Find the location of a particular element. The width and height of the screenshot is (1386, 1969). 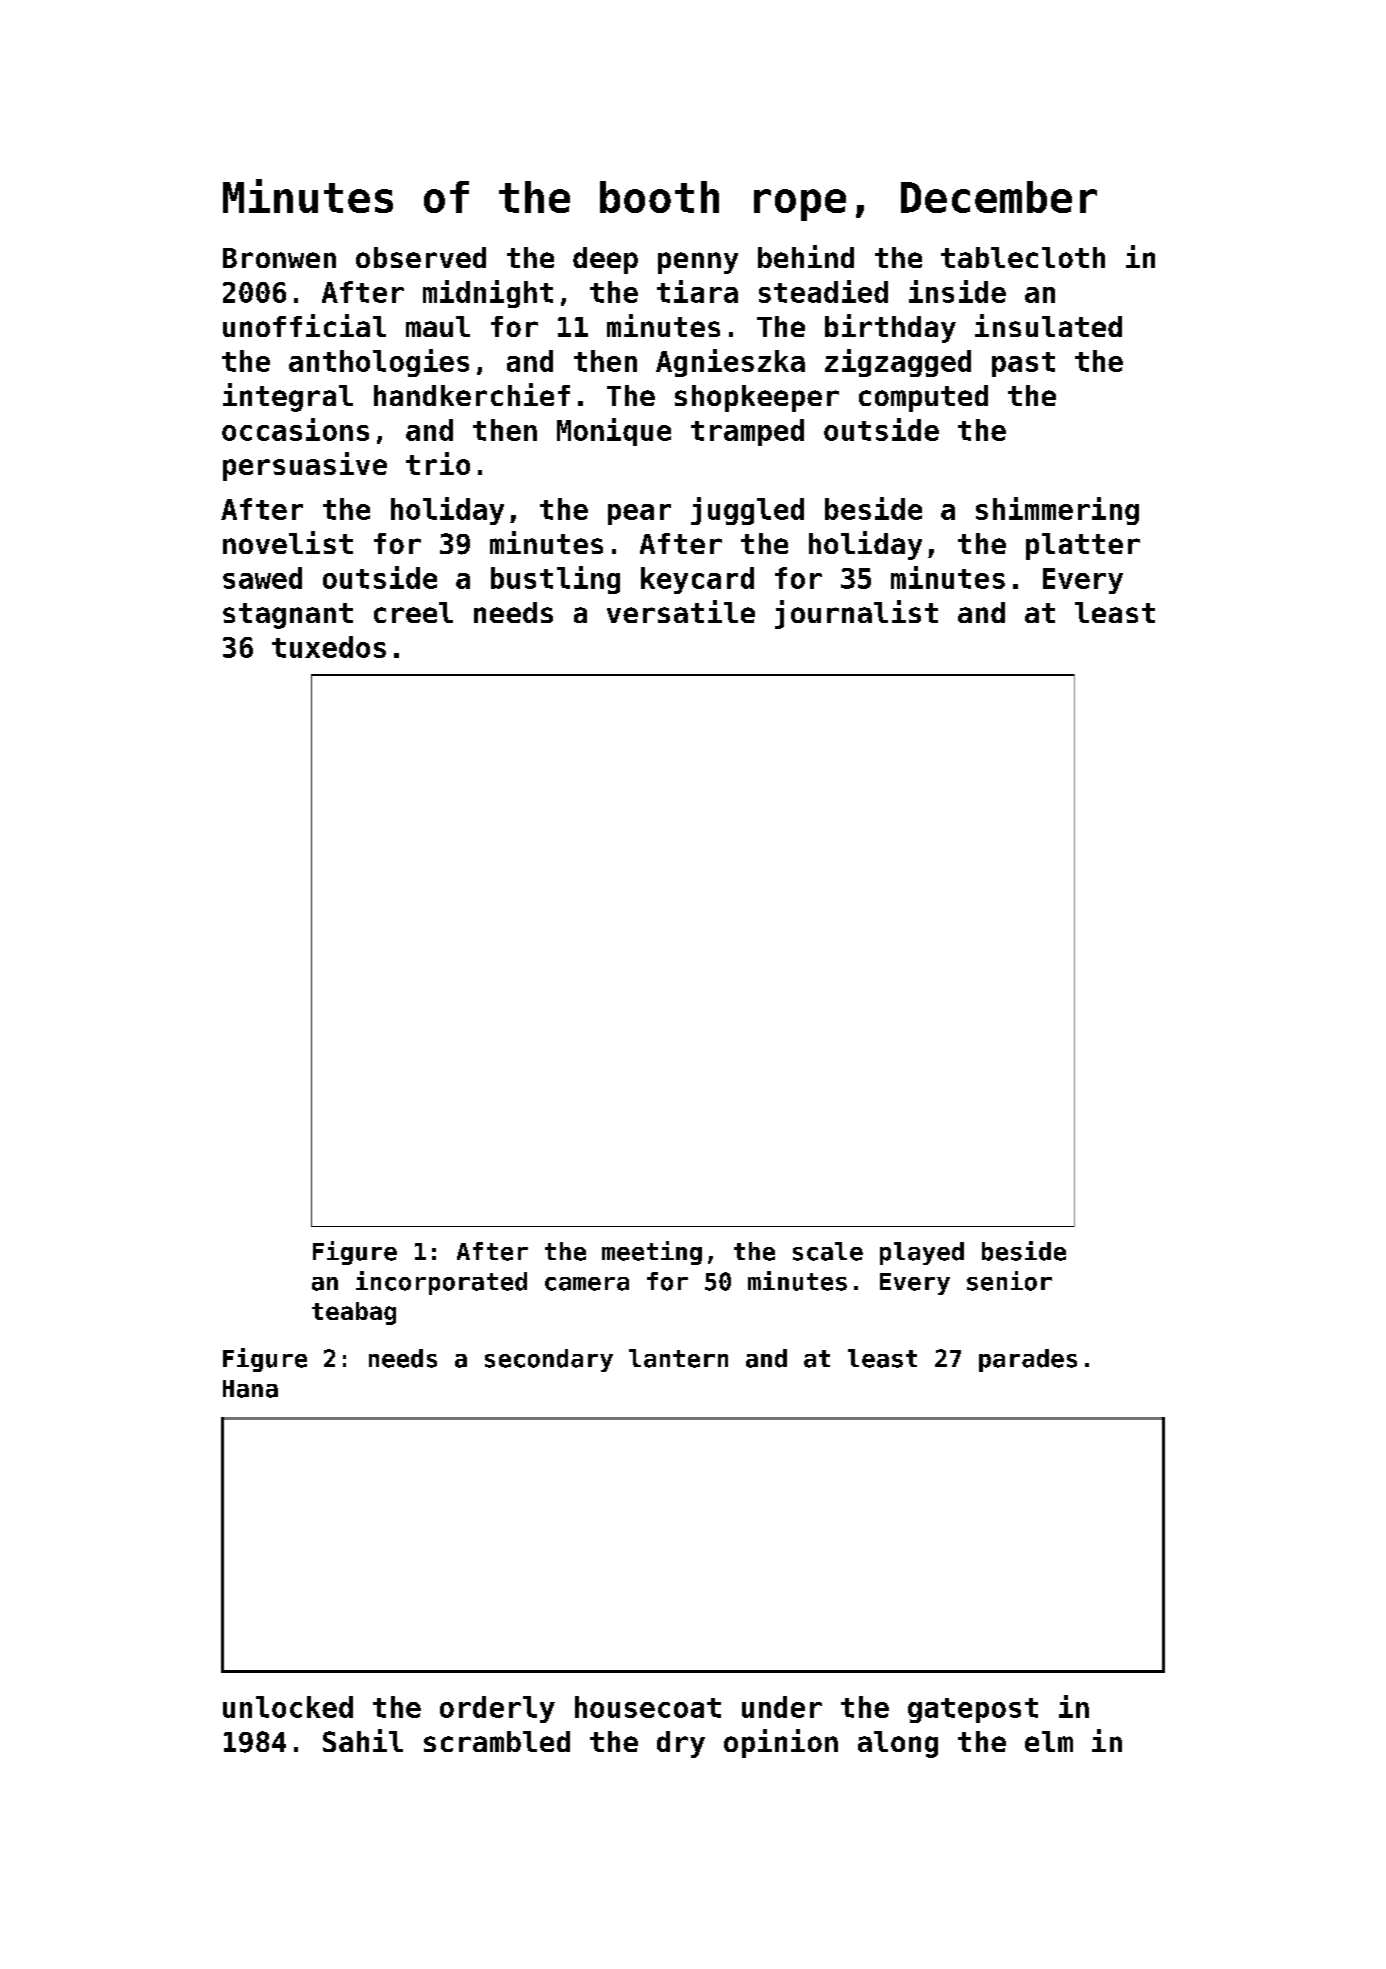

tablecloth is located at coordinates (1023, 257).
